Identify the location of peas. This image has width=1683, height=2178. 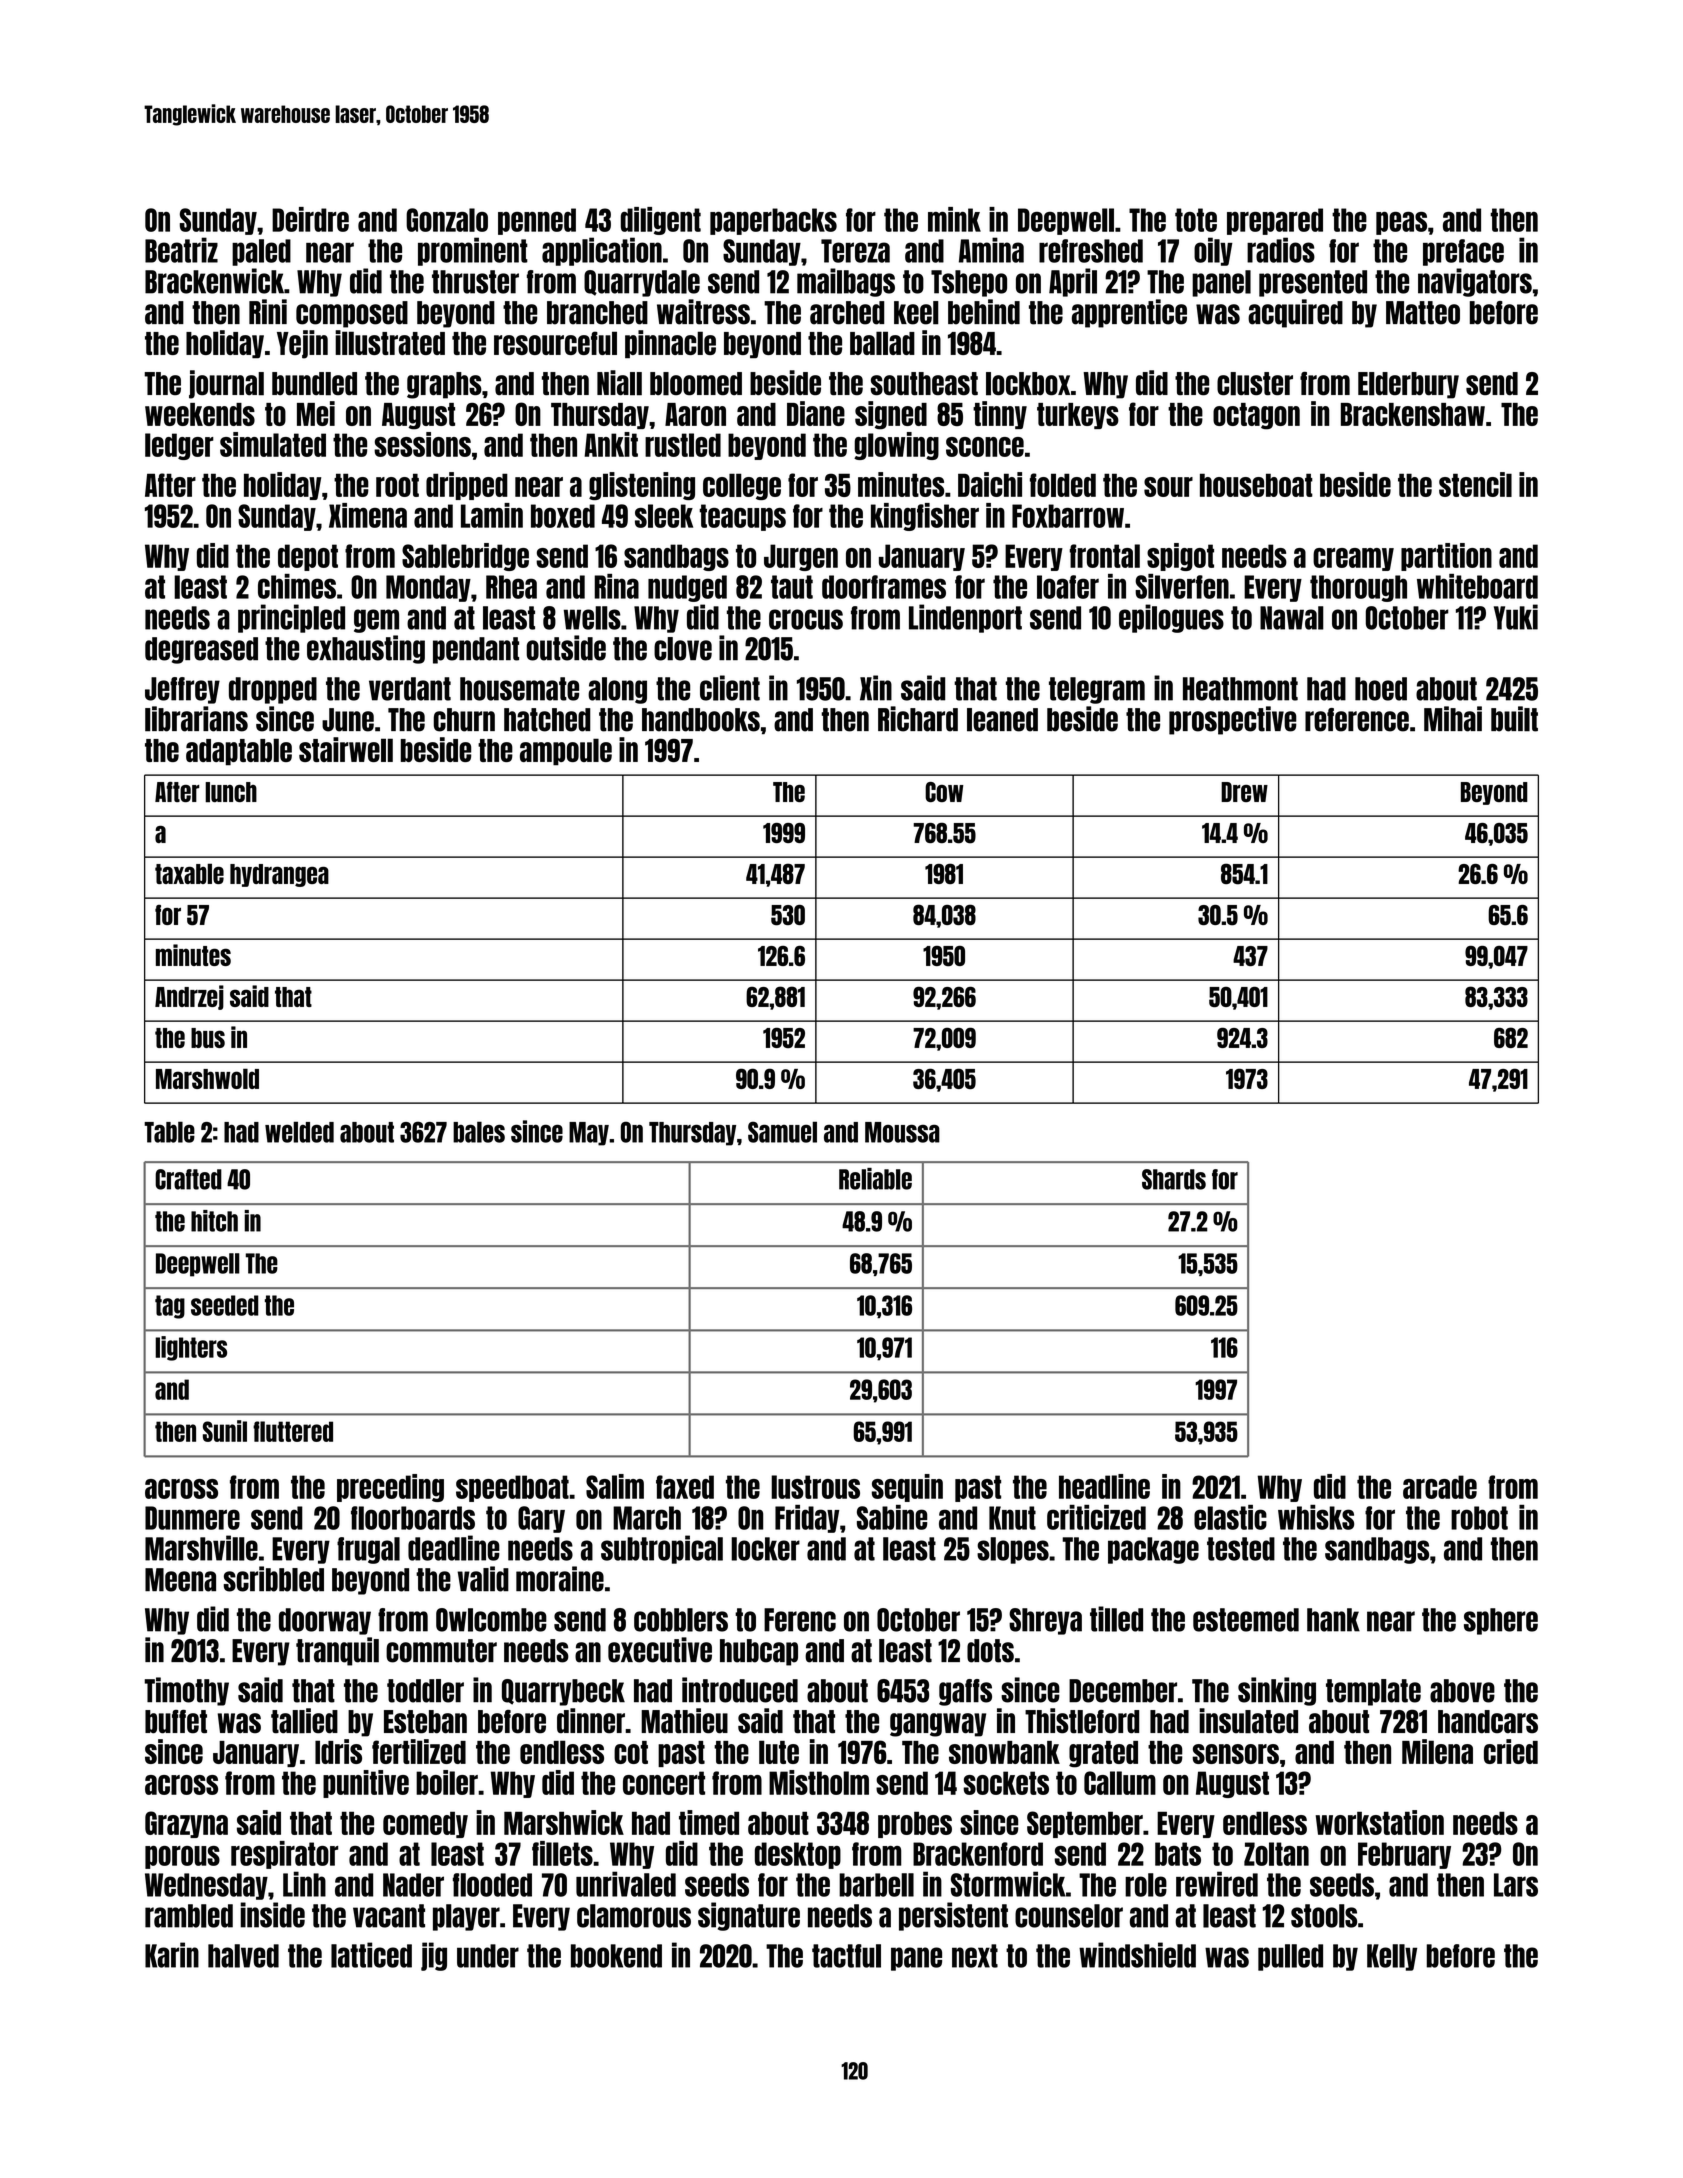
(1401, 223).
